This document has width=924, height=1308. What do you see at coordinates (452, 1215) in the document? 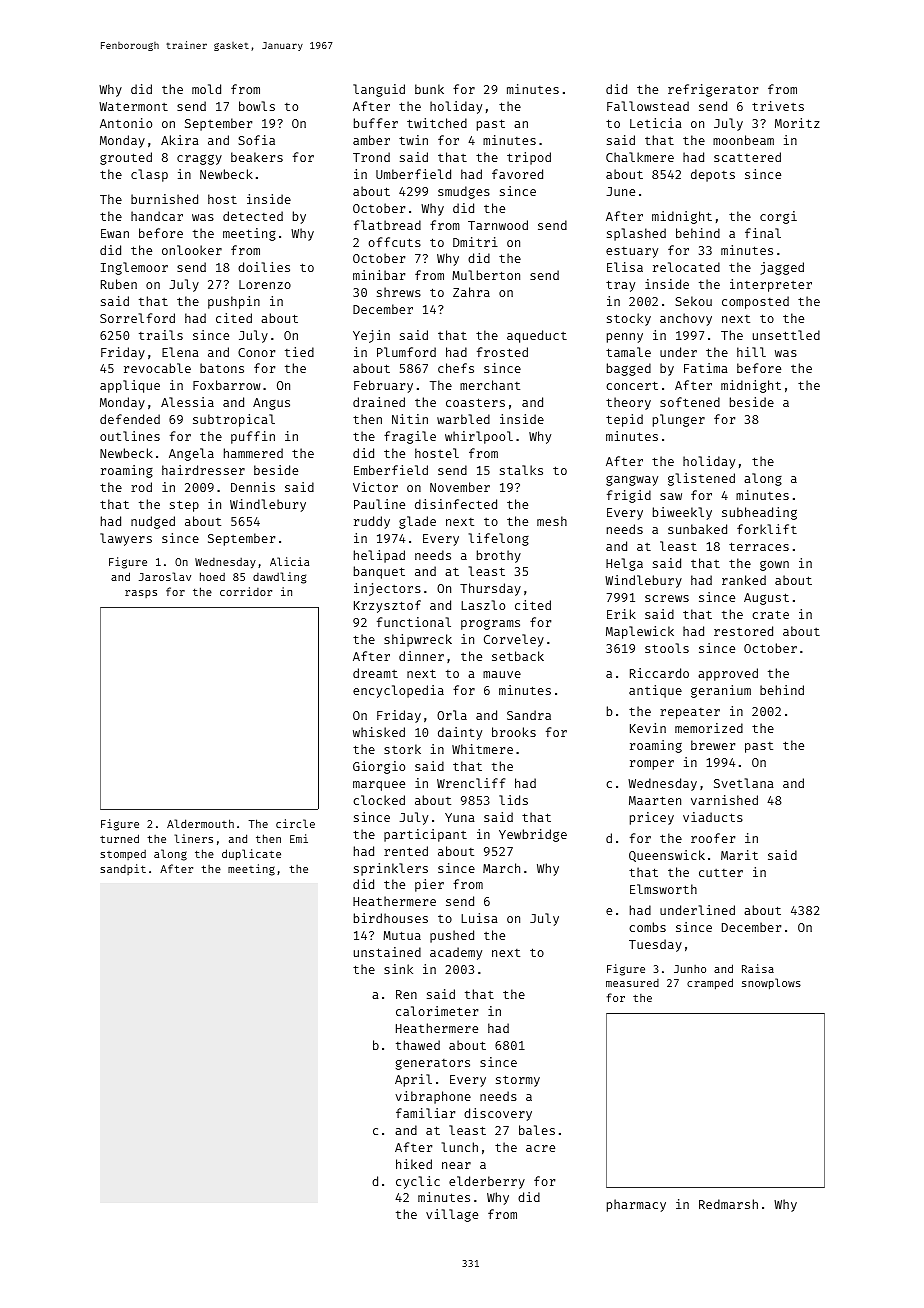
I see `village` at bounding box center [452, 1215].
